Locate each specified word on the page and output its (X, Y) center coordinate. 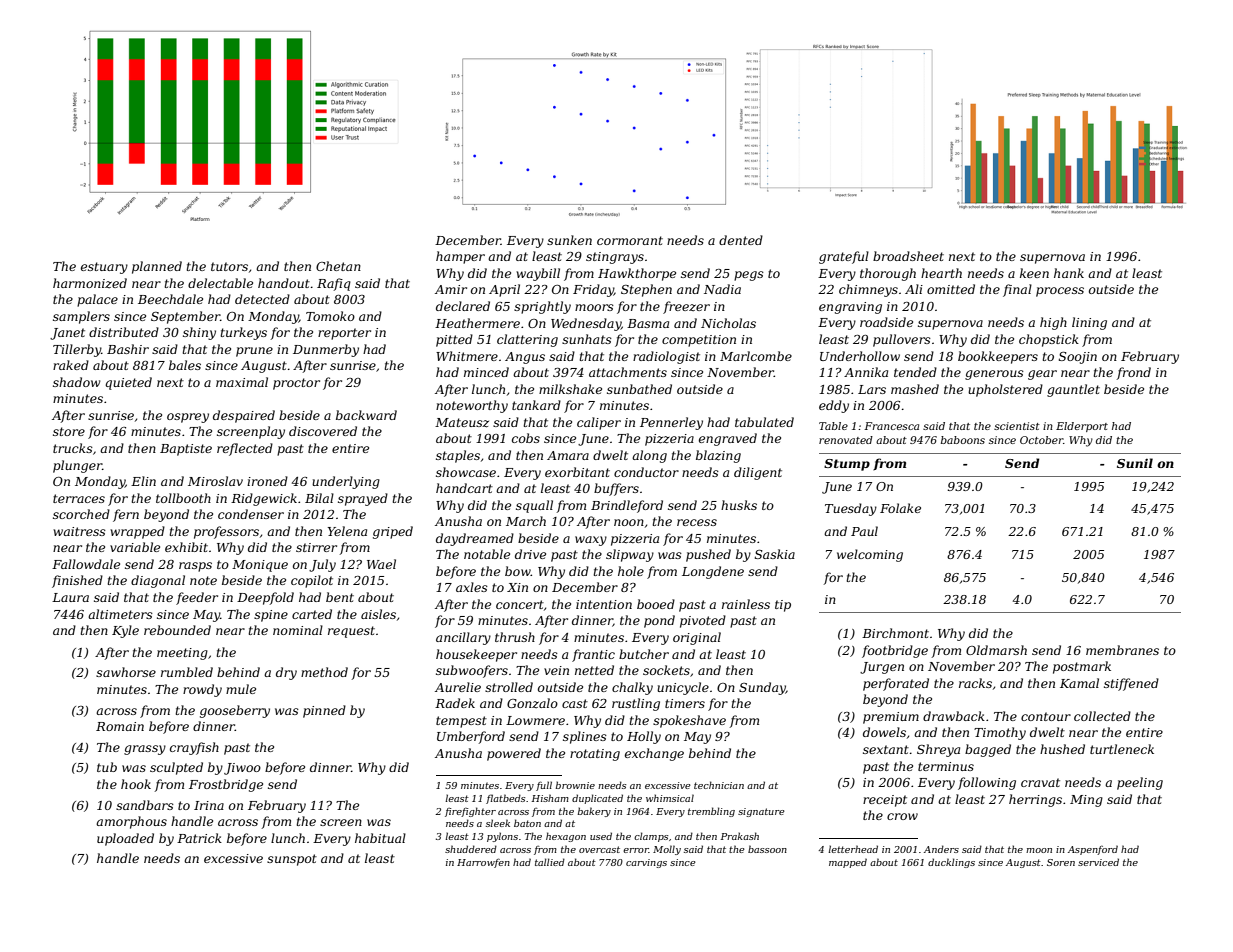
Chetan (338, 266)
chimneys (868, 290)
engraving (850, 308)
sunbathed (639, 389)
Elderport (1082, 427)
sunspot (292, 860)
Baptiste (186, 450)
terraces (79, 498)
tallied (550, 862)
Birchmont (895, 633)
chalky (632, 688)
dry (286, 673)
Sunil (1135, 463)
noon (629, 522)
